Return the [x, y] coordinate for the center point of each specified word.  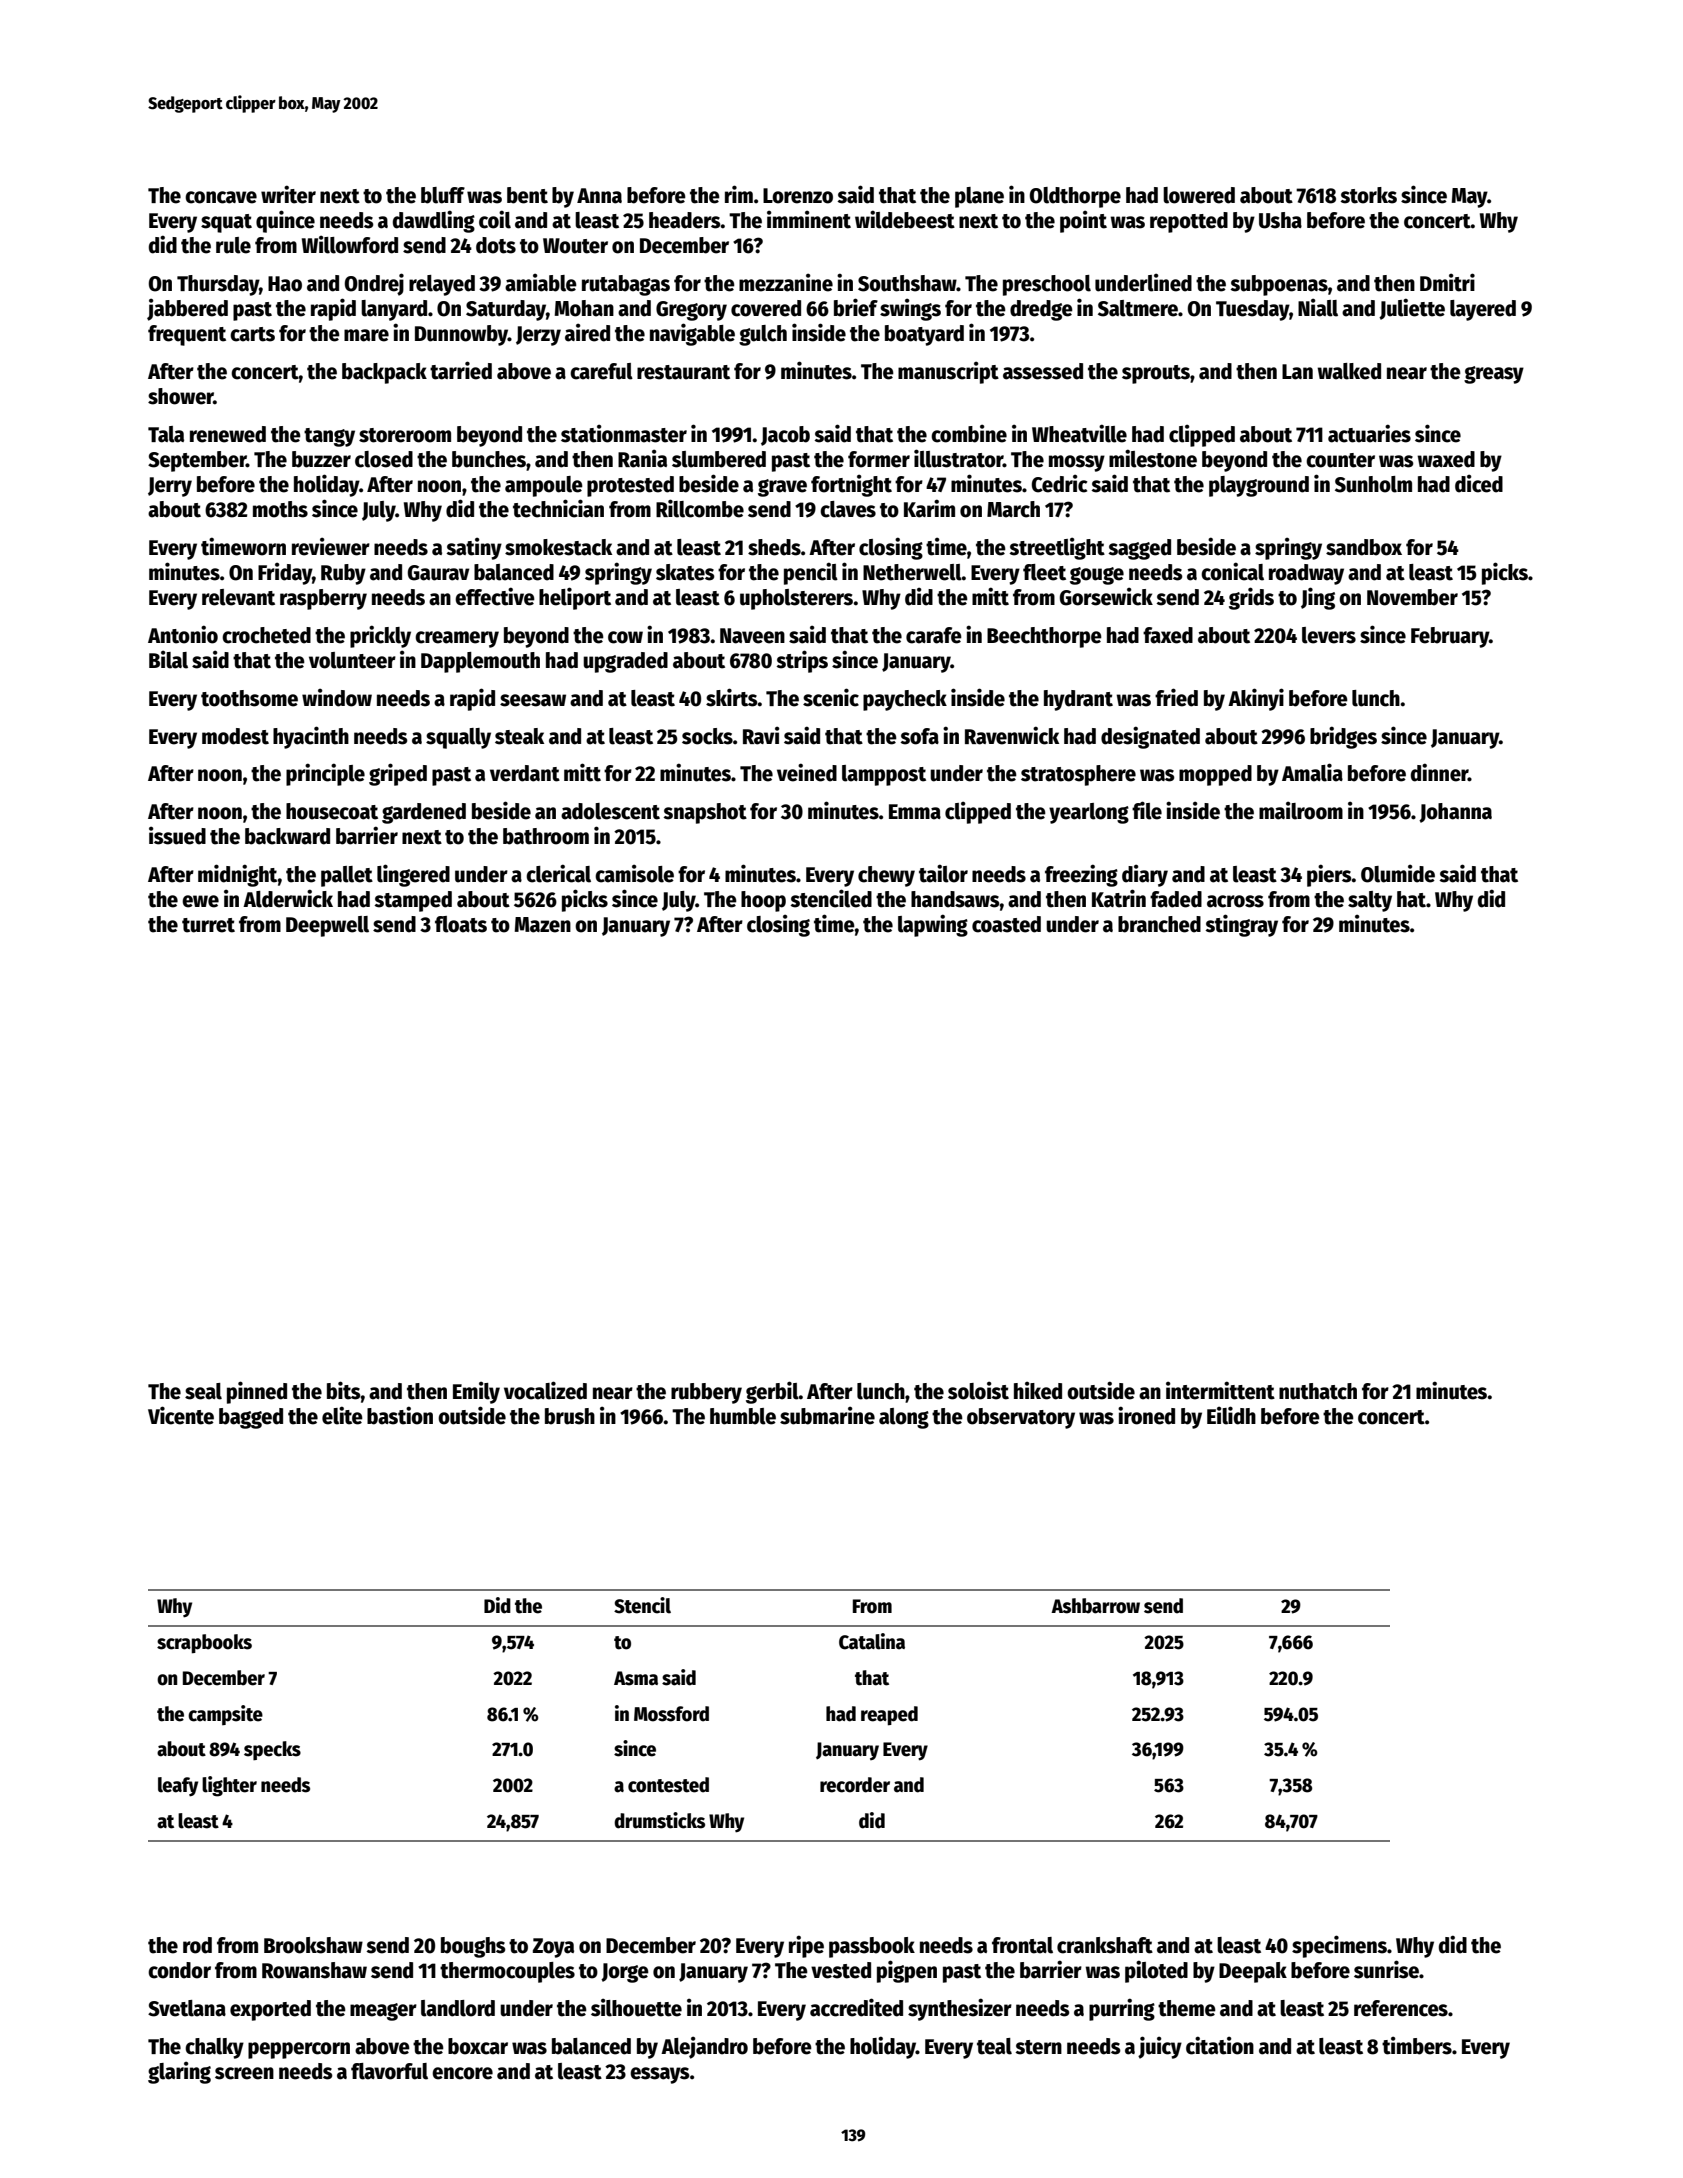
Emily [476, 1392]
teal [994, 2046]
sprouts [1156, 374]
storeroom [405, 435]
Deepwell [327, 926]
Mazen [543, 925]
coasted [1006, 924]
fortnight [851, 485]
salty [1370, 901]
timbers [1417, 2045]
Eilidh [1231, 1415]
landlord [458, 2008]
